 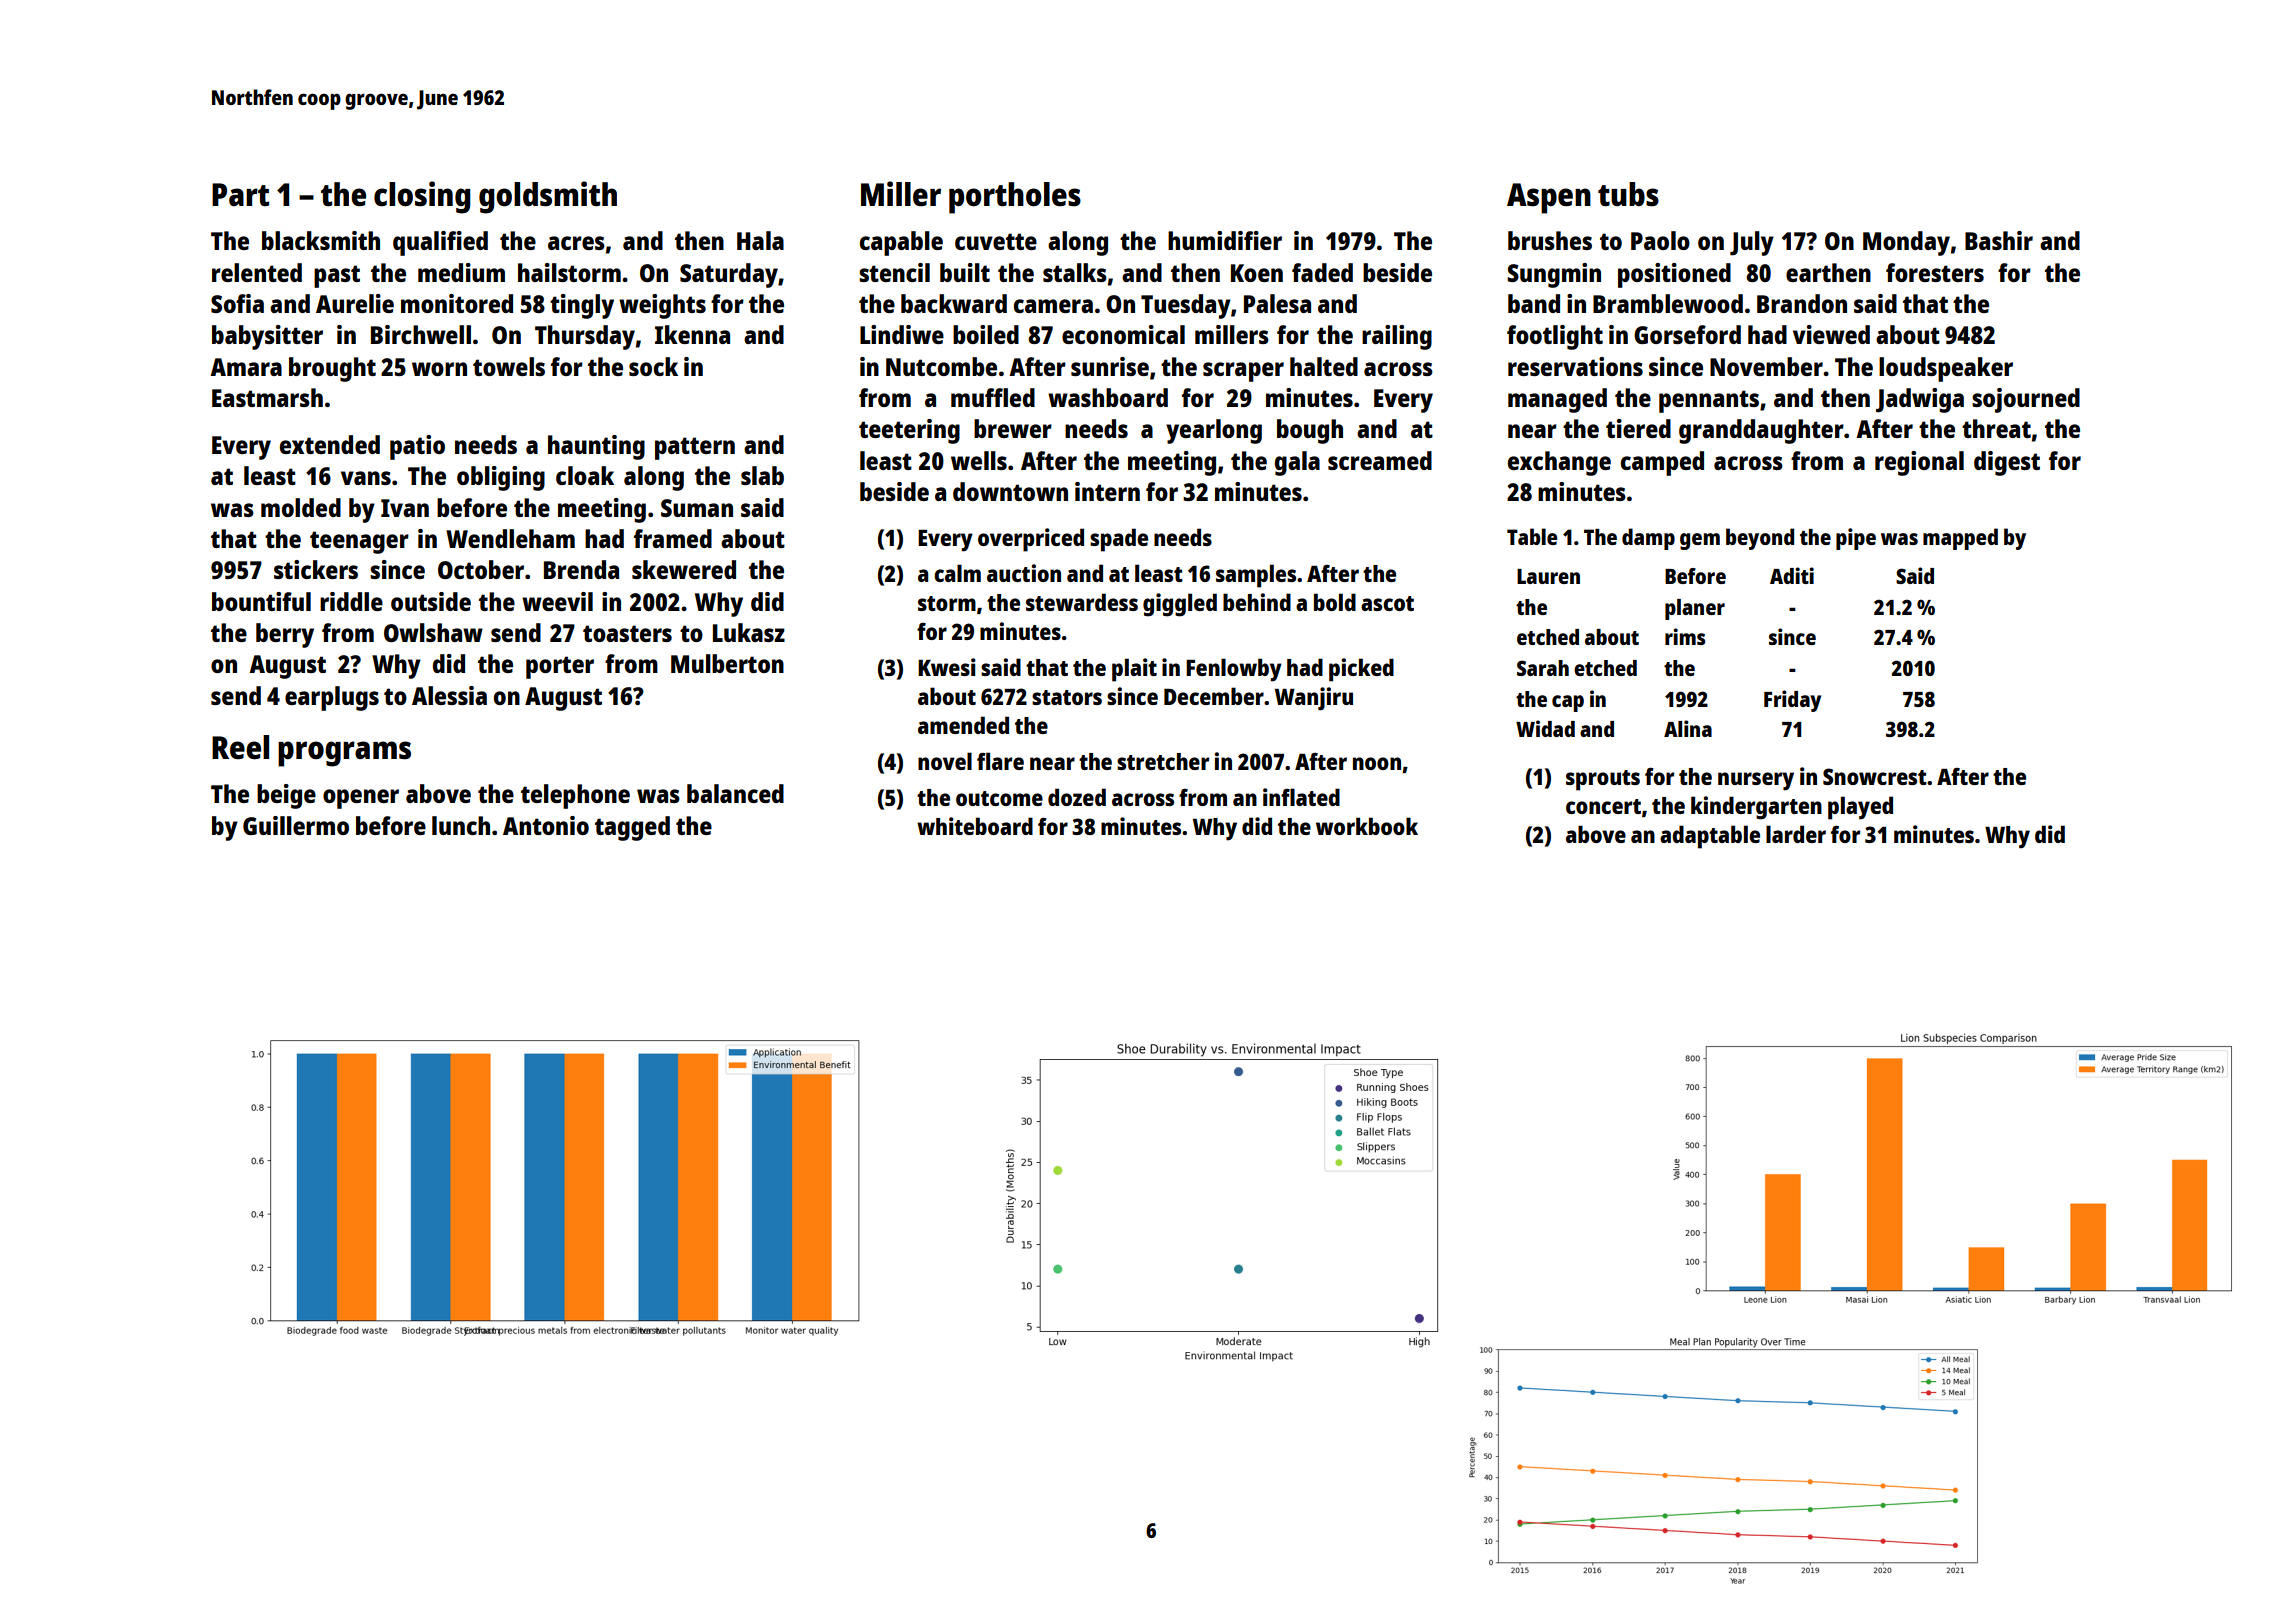 What do you see at coordinates (1256, 576) in the document?
I see `samples` at bounding box center [1256, 576].
